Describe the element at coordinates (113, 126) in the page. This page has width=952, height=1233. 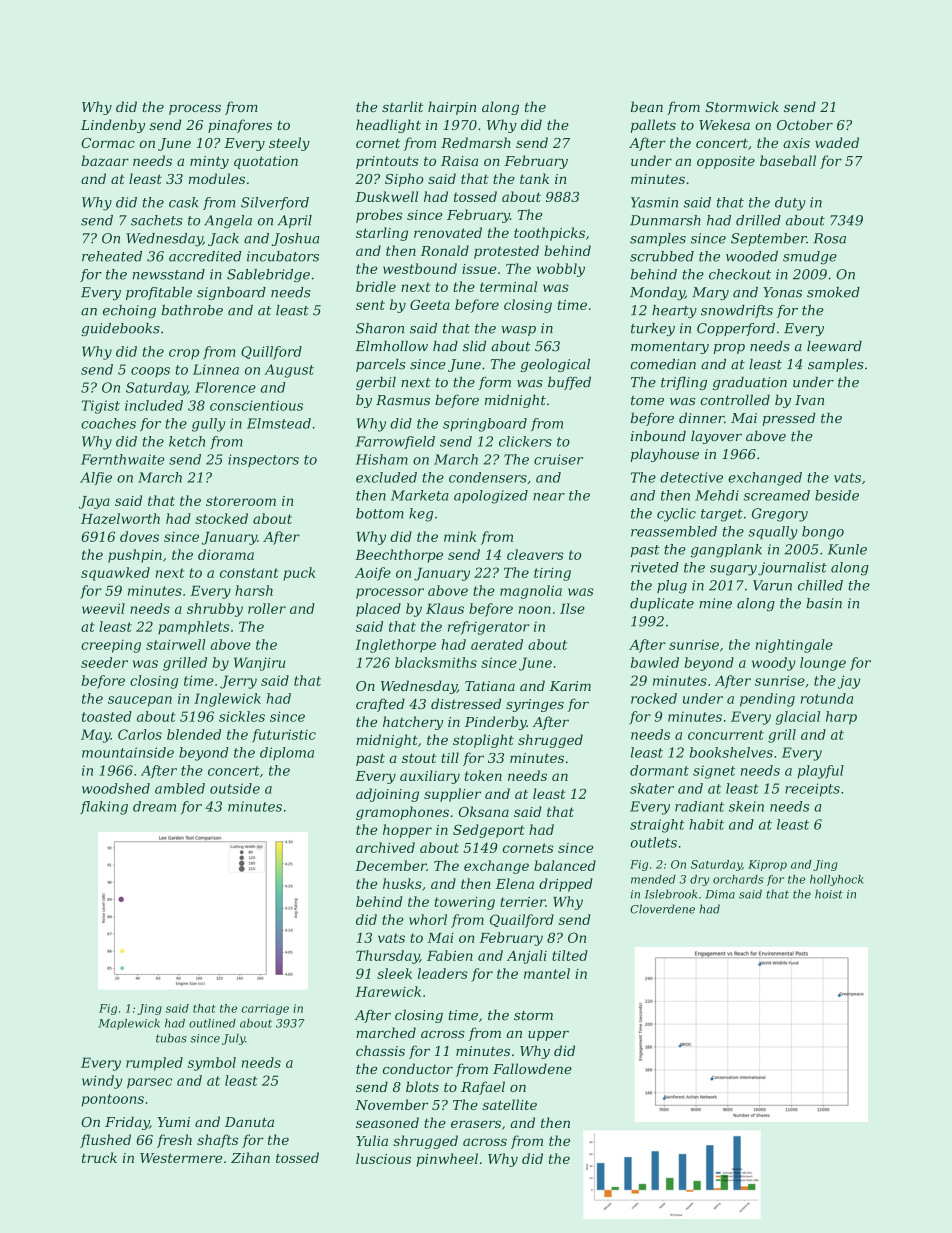
I see `Lindenby` at that location.
